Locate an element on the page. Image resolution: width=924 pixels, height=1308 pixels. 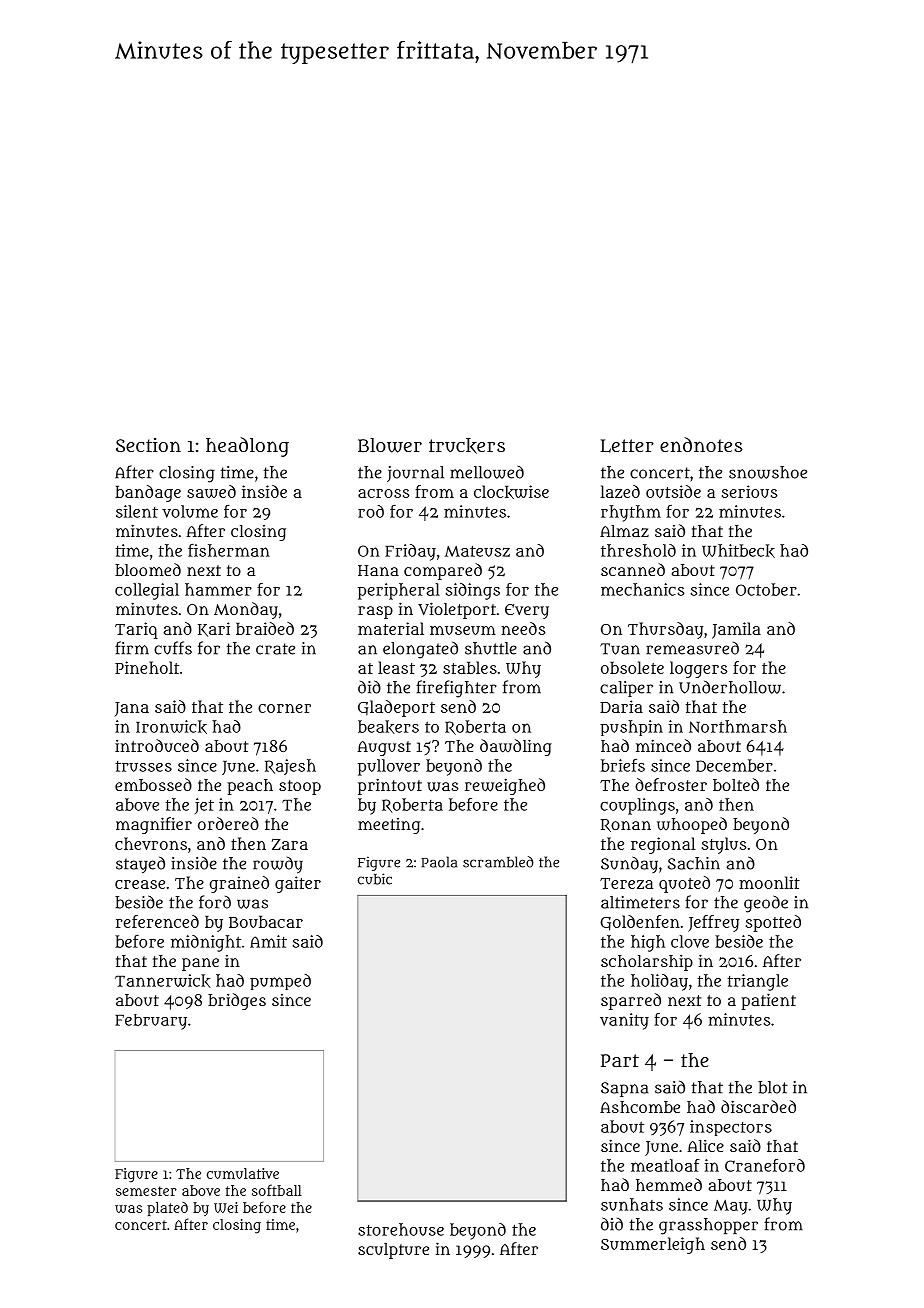
vanity is located at coordinates (624, 1021).
